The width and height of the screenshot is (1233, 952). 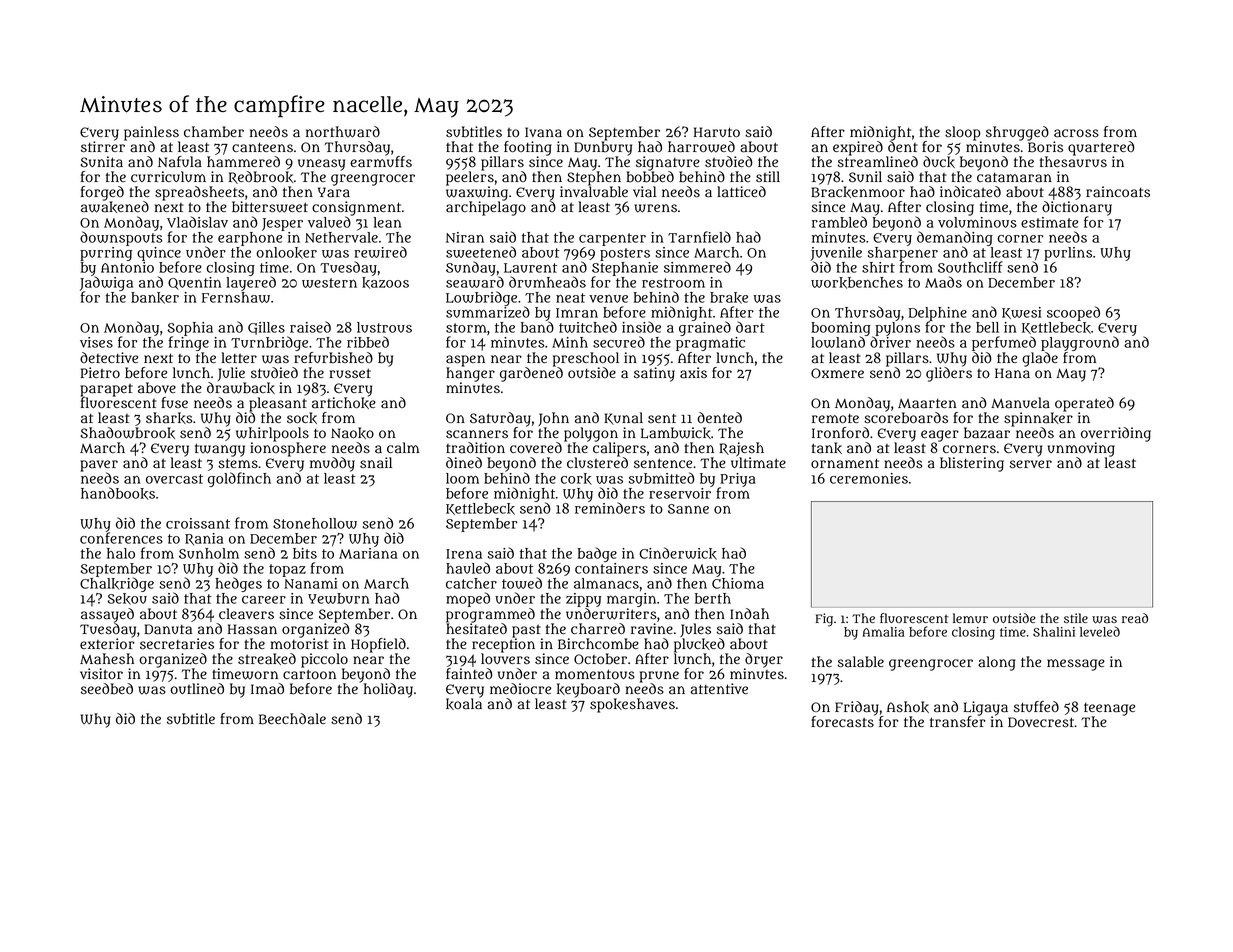 I want to click on scooped, so click(x=1073, y=313).
